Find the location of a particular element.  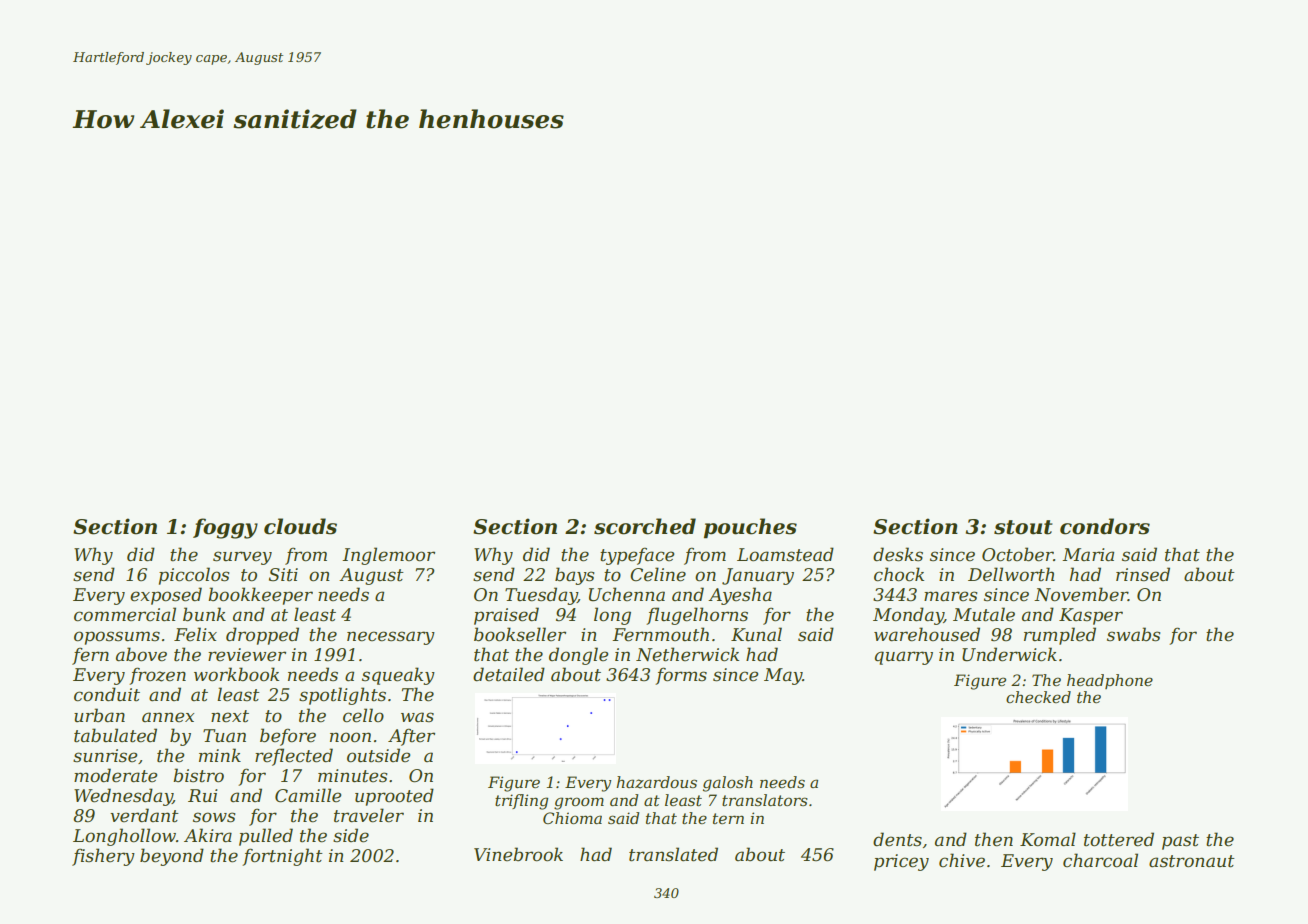

beyond is located at coordinates (172, 857).
